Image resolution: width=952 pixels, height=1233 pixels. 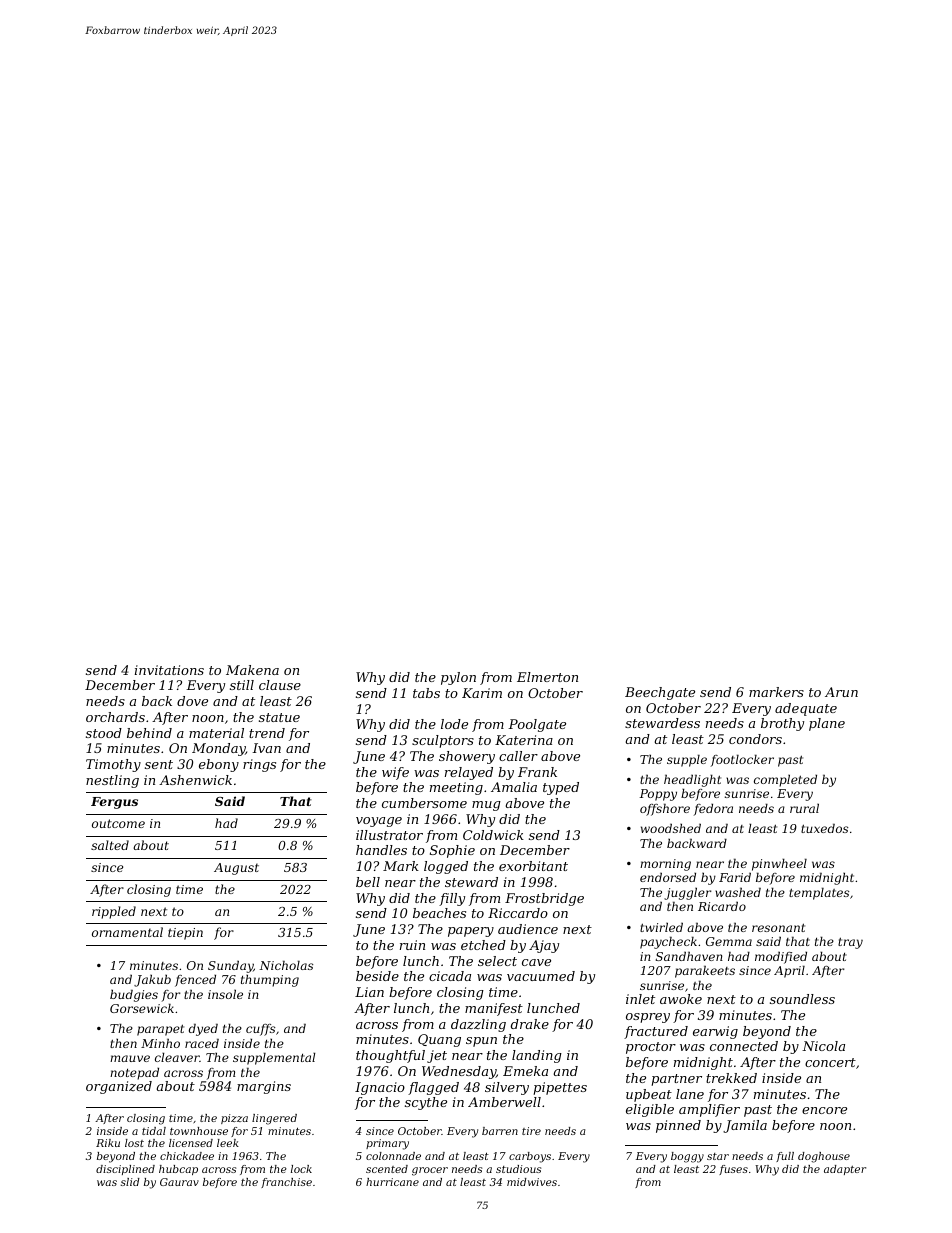 What do you see at coordinates (236, 869) in the screenshot?
I see `August` at bounding box center [236, 869].
